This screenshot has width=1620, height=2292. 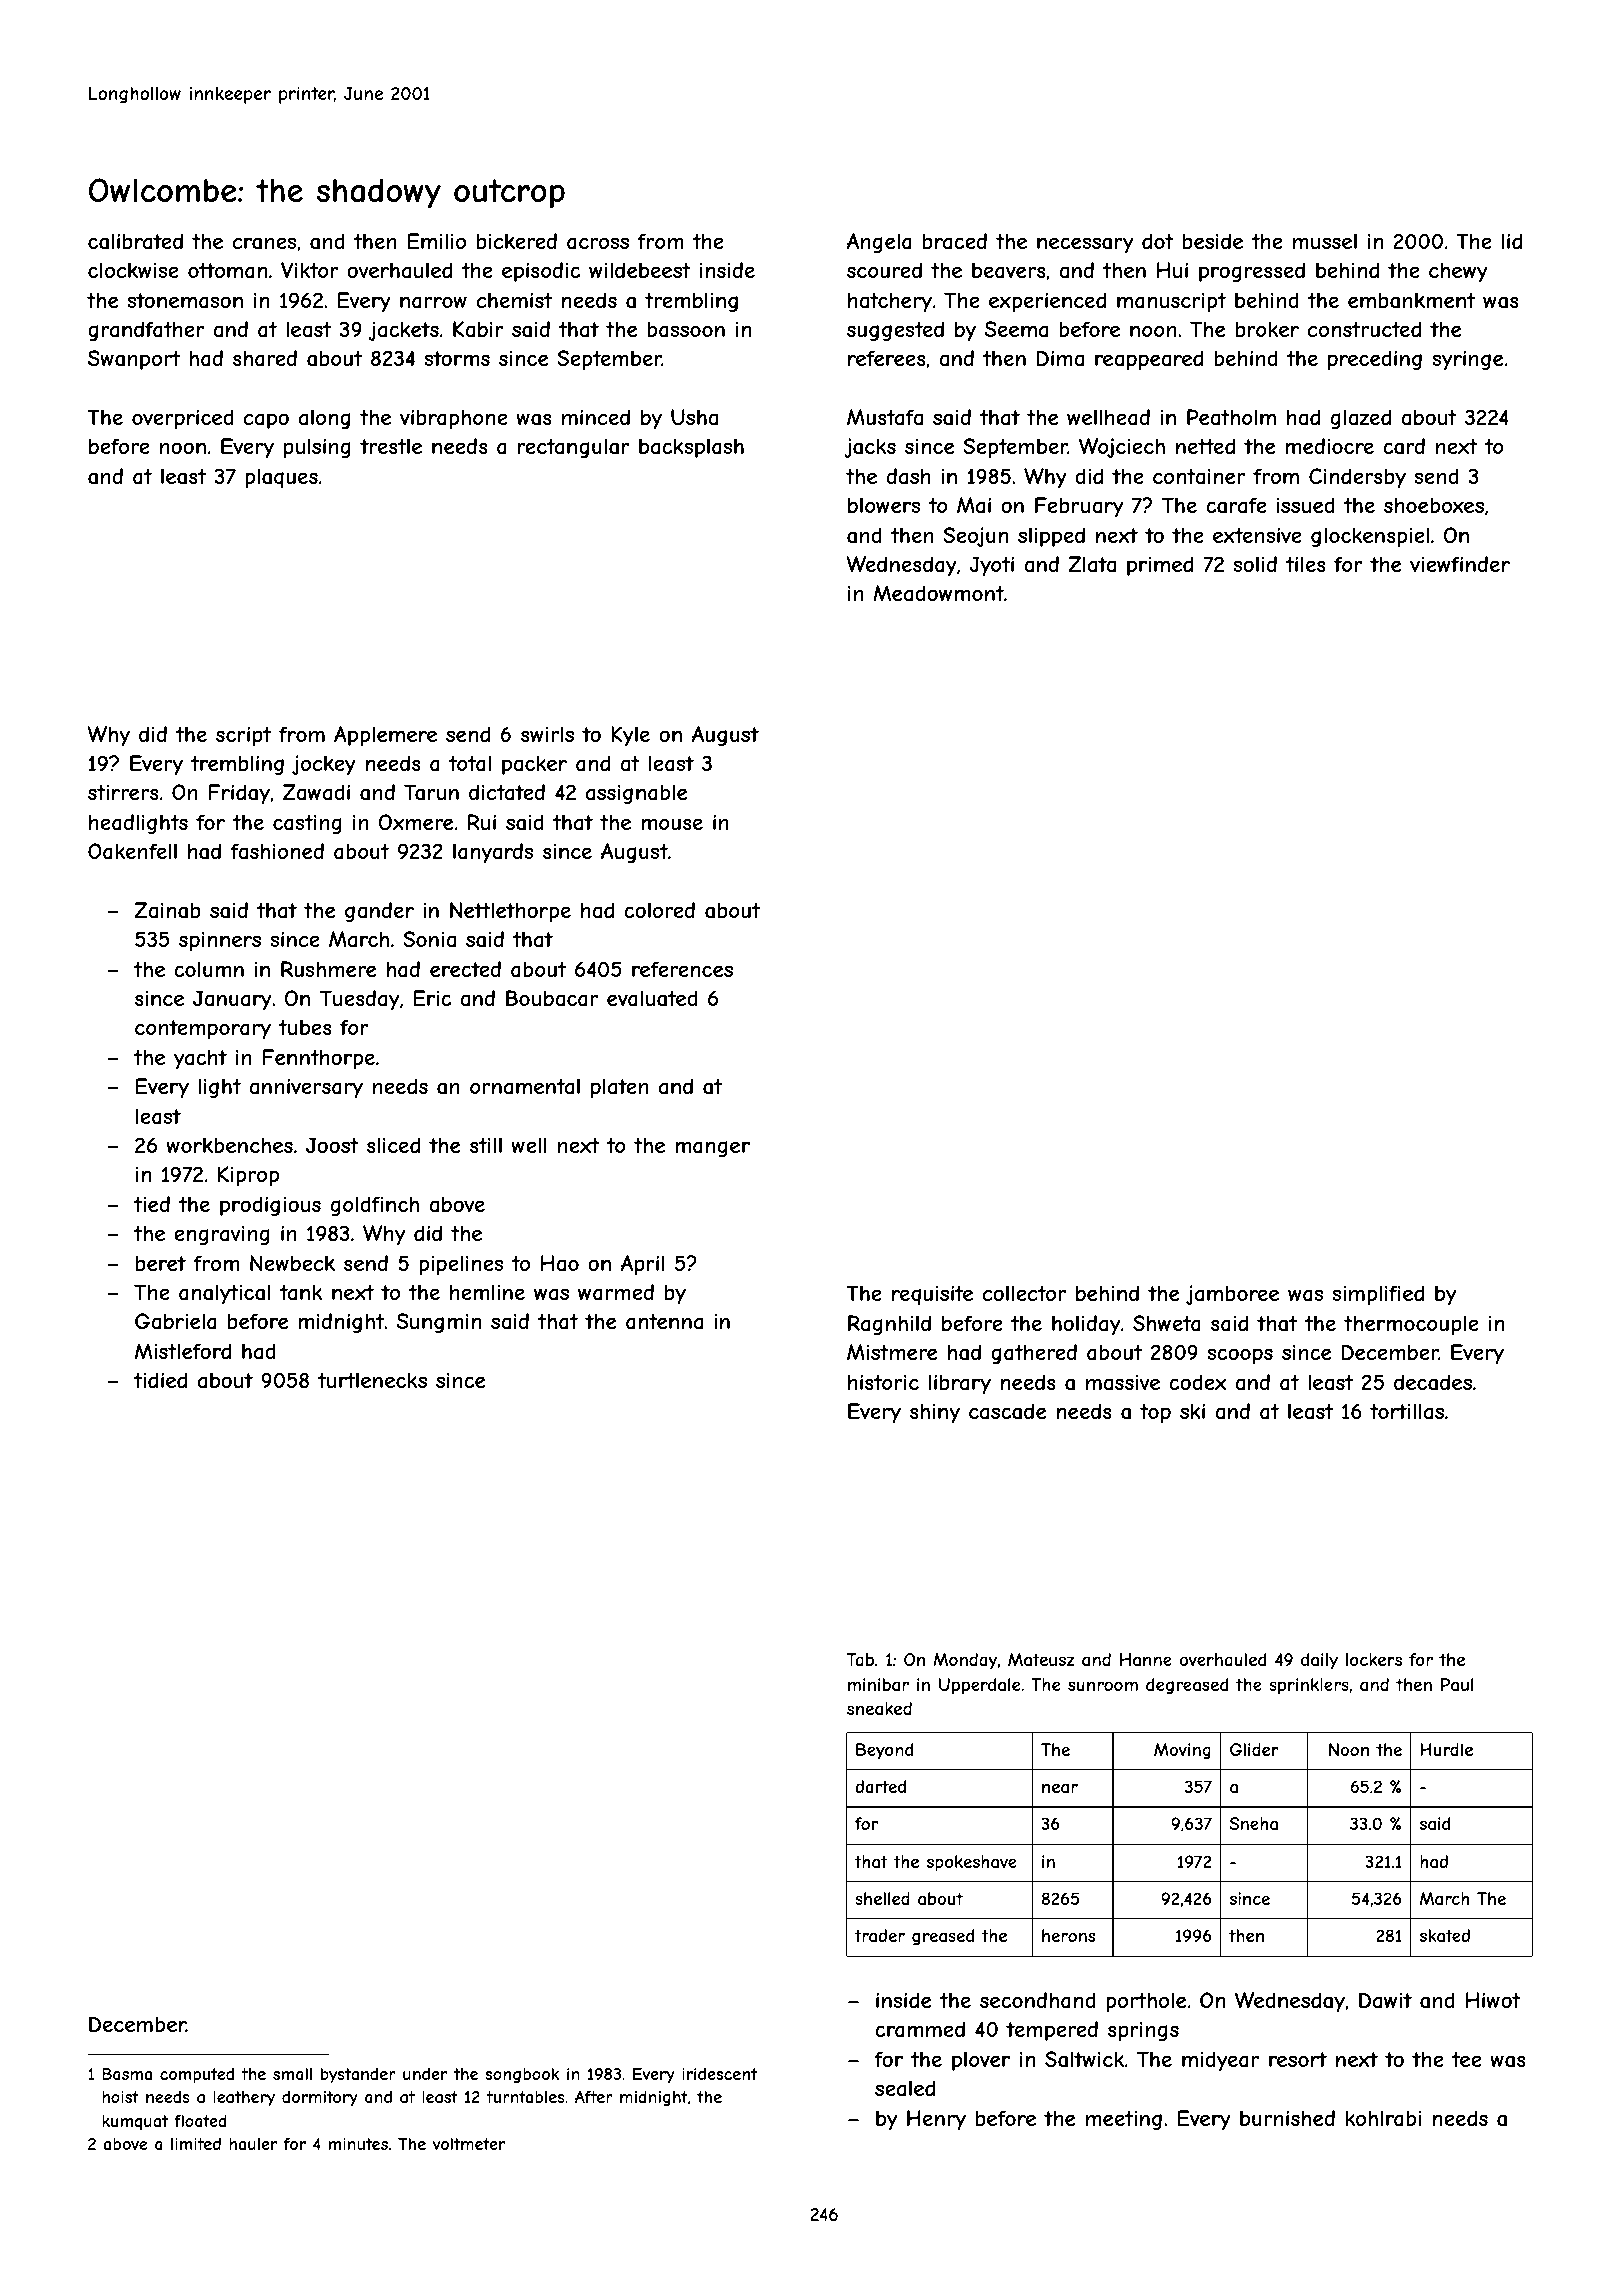 What do you see at coordinates (720, 2074) in the screenshot?
I see `iridescent` at bounding box center [720, 2074].
